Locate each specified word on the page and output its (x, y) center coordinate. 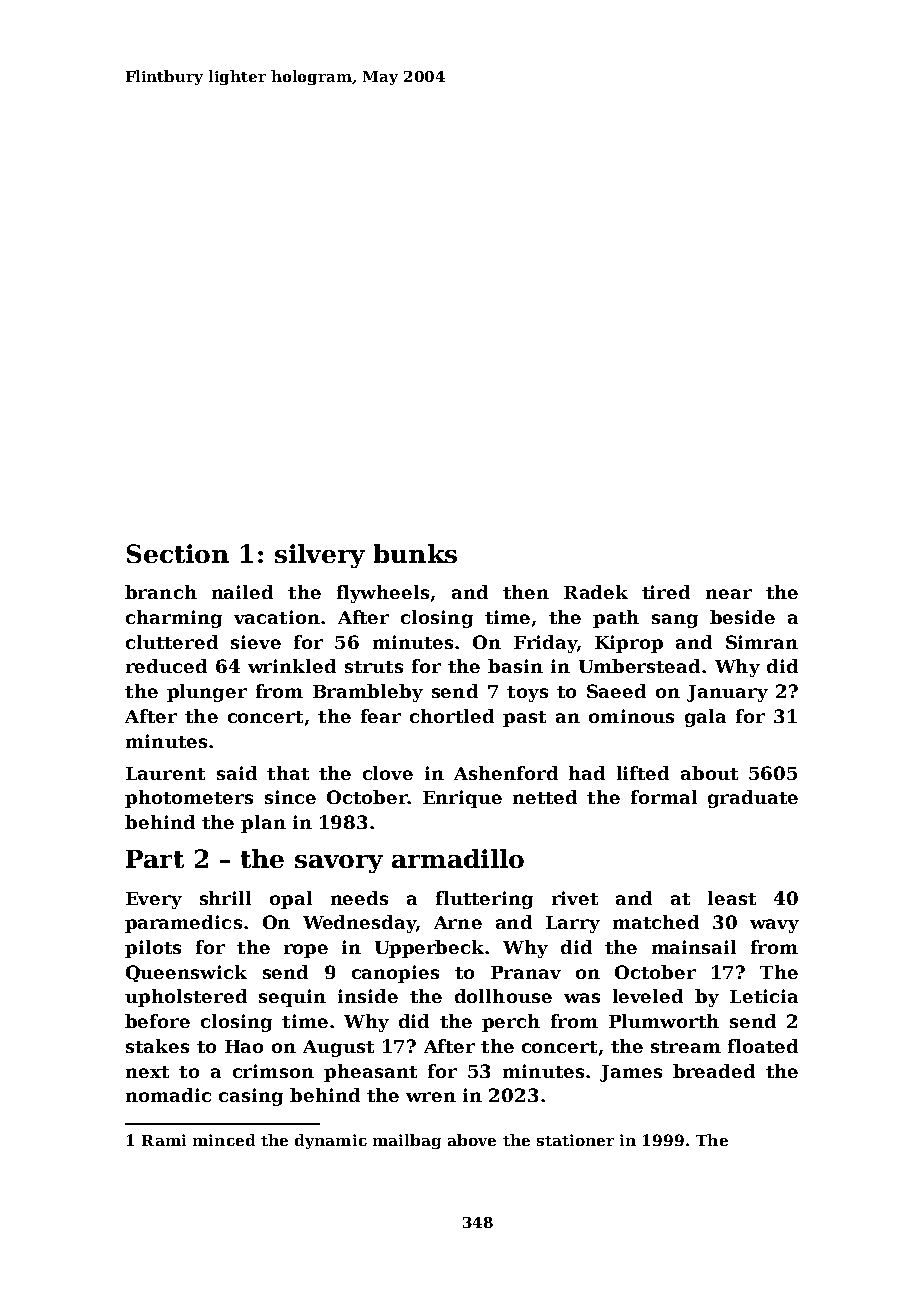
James (631, 1073)
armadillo (458, 858)
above (472, 1140)
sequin (292, 998)
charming (174, 619)
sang (675, 621)
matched (656, 922)
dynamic (331, 1141)
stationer (575, 1140)
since (290, 797)
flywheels (383, 594)
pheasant (370, 1073)
